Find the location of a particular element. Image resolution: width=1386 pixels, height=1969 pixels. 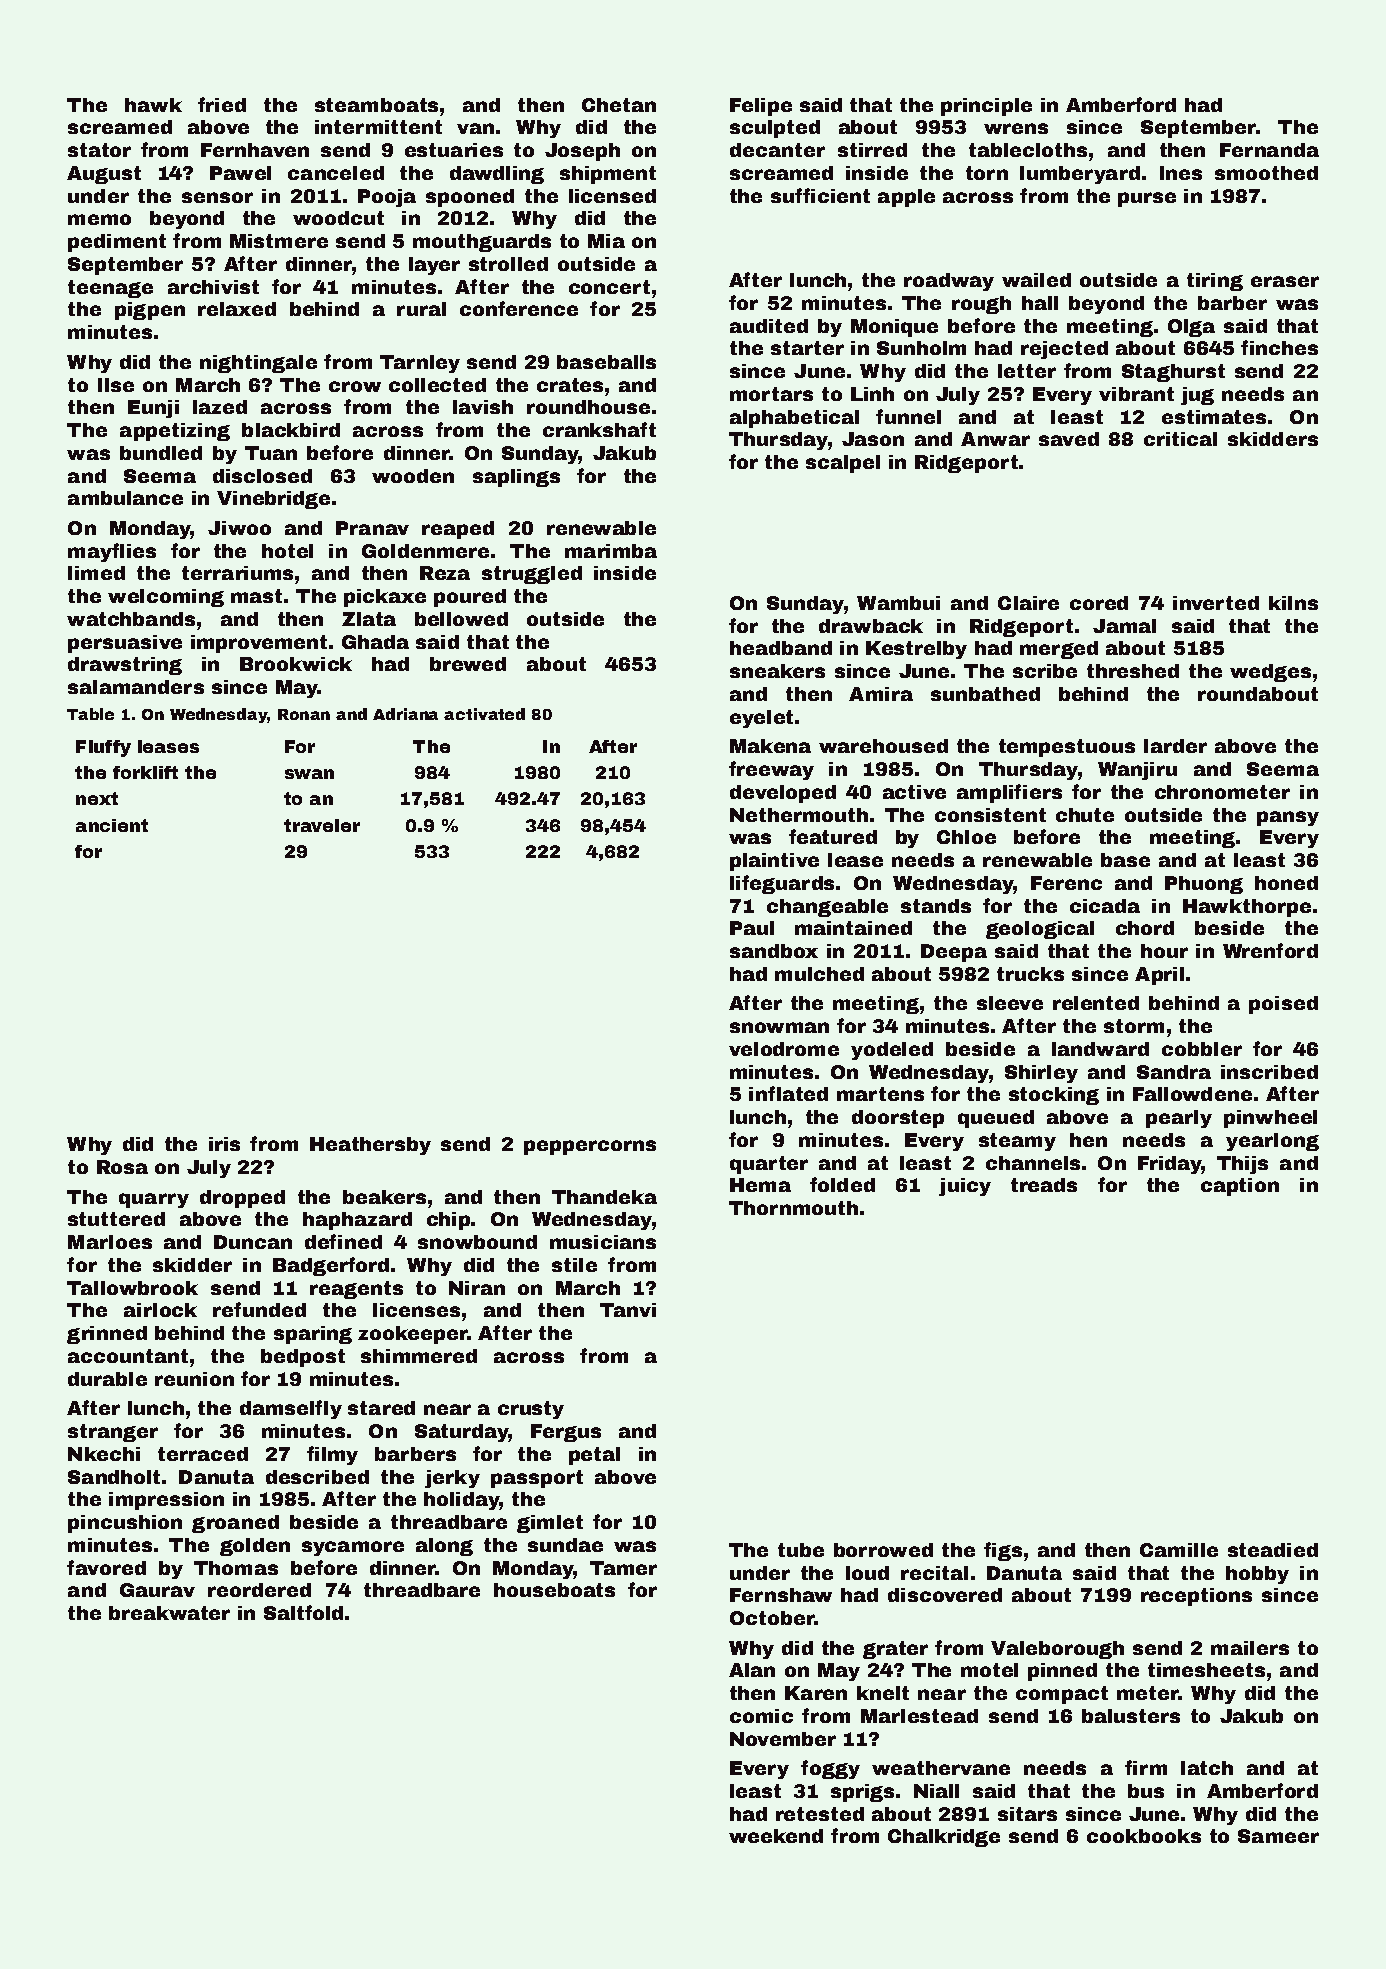

Marloes is located at coordinates (110, 1242).
